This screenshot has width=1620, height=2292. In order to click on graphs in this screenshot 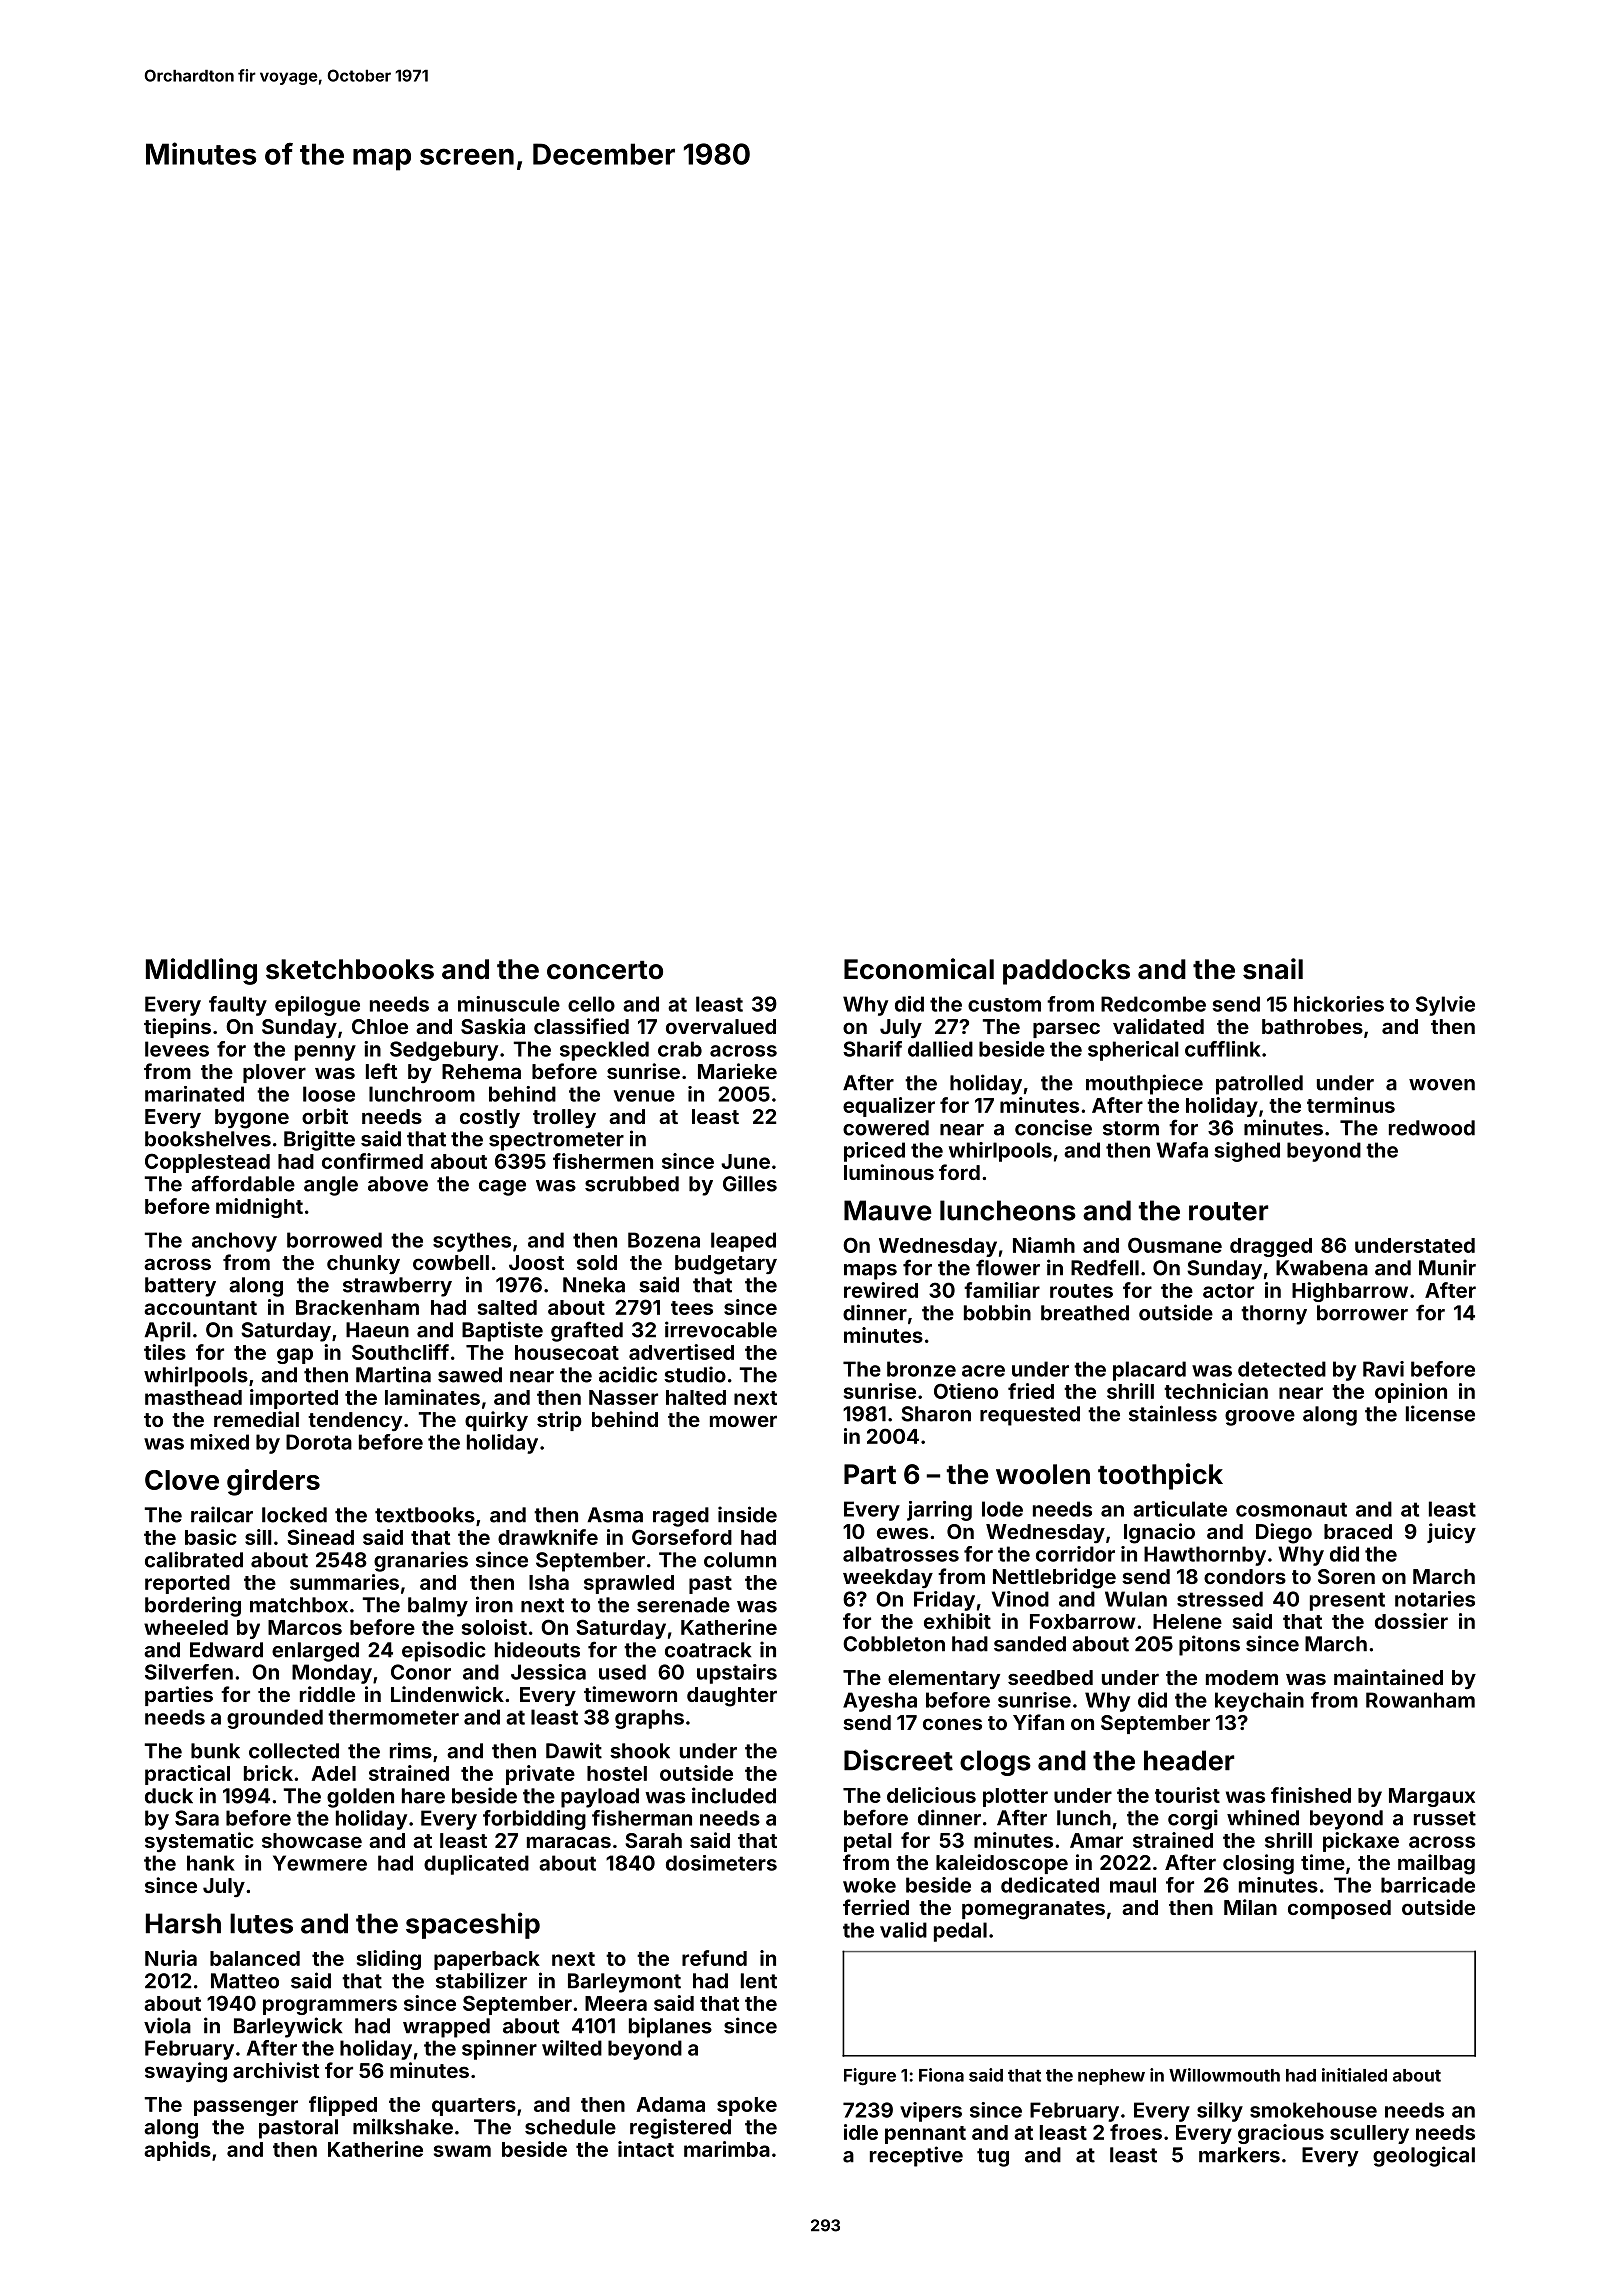, I will do `click(649, 1719)`.
